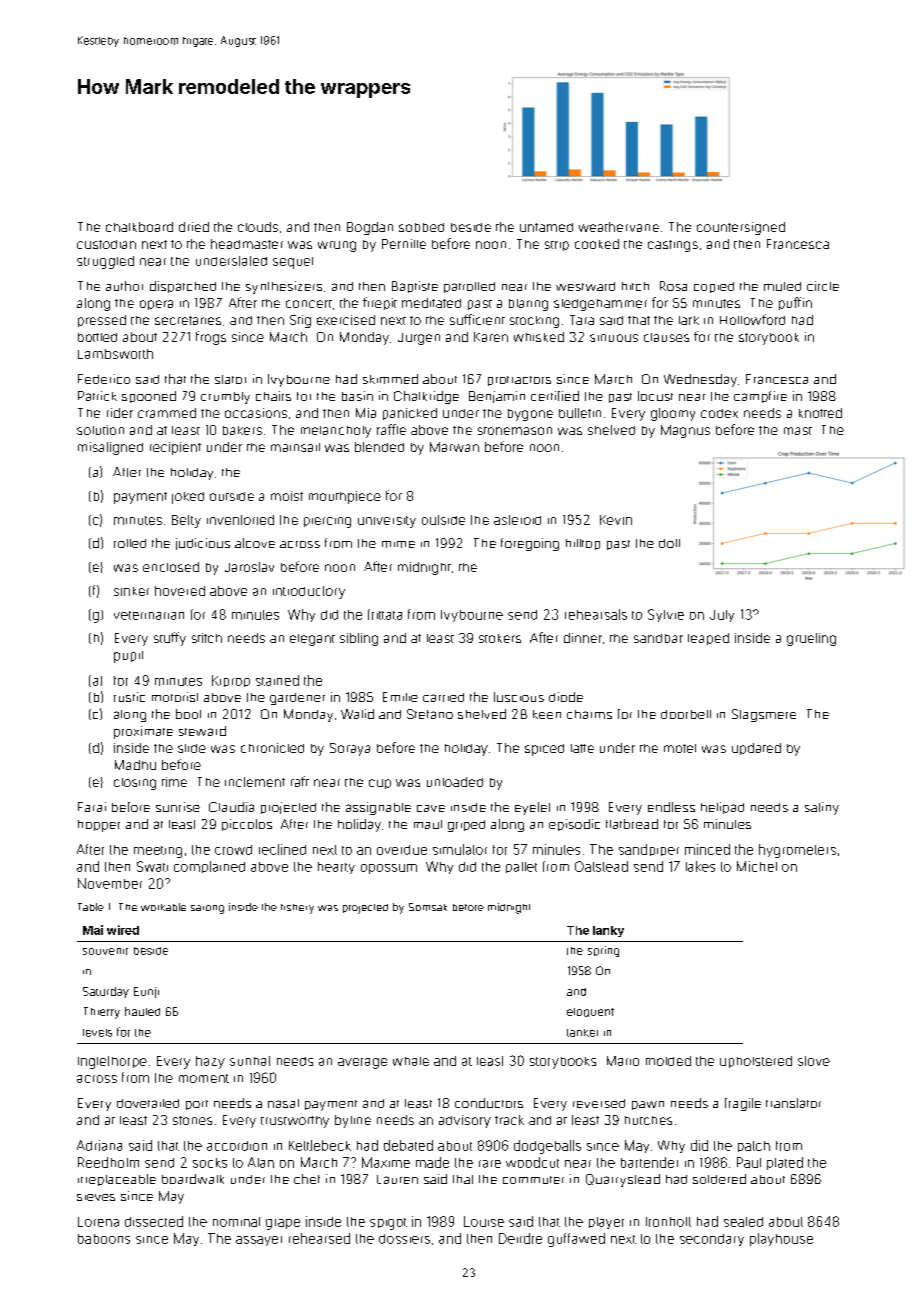 This screenshot has width=924, height=1308. Describe the element at coordinates (411, 1061) in the screenshot. I see `whale` at that location.
